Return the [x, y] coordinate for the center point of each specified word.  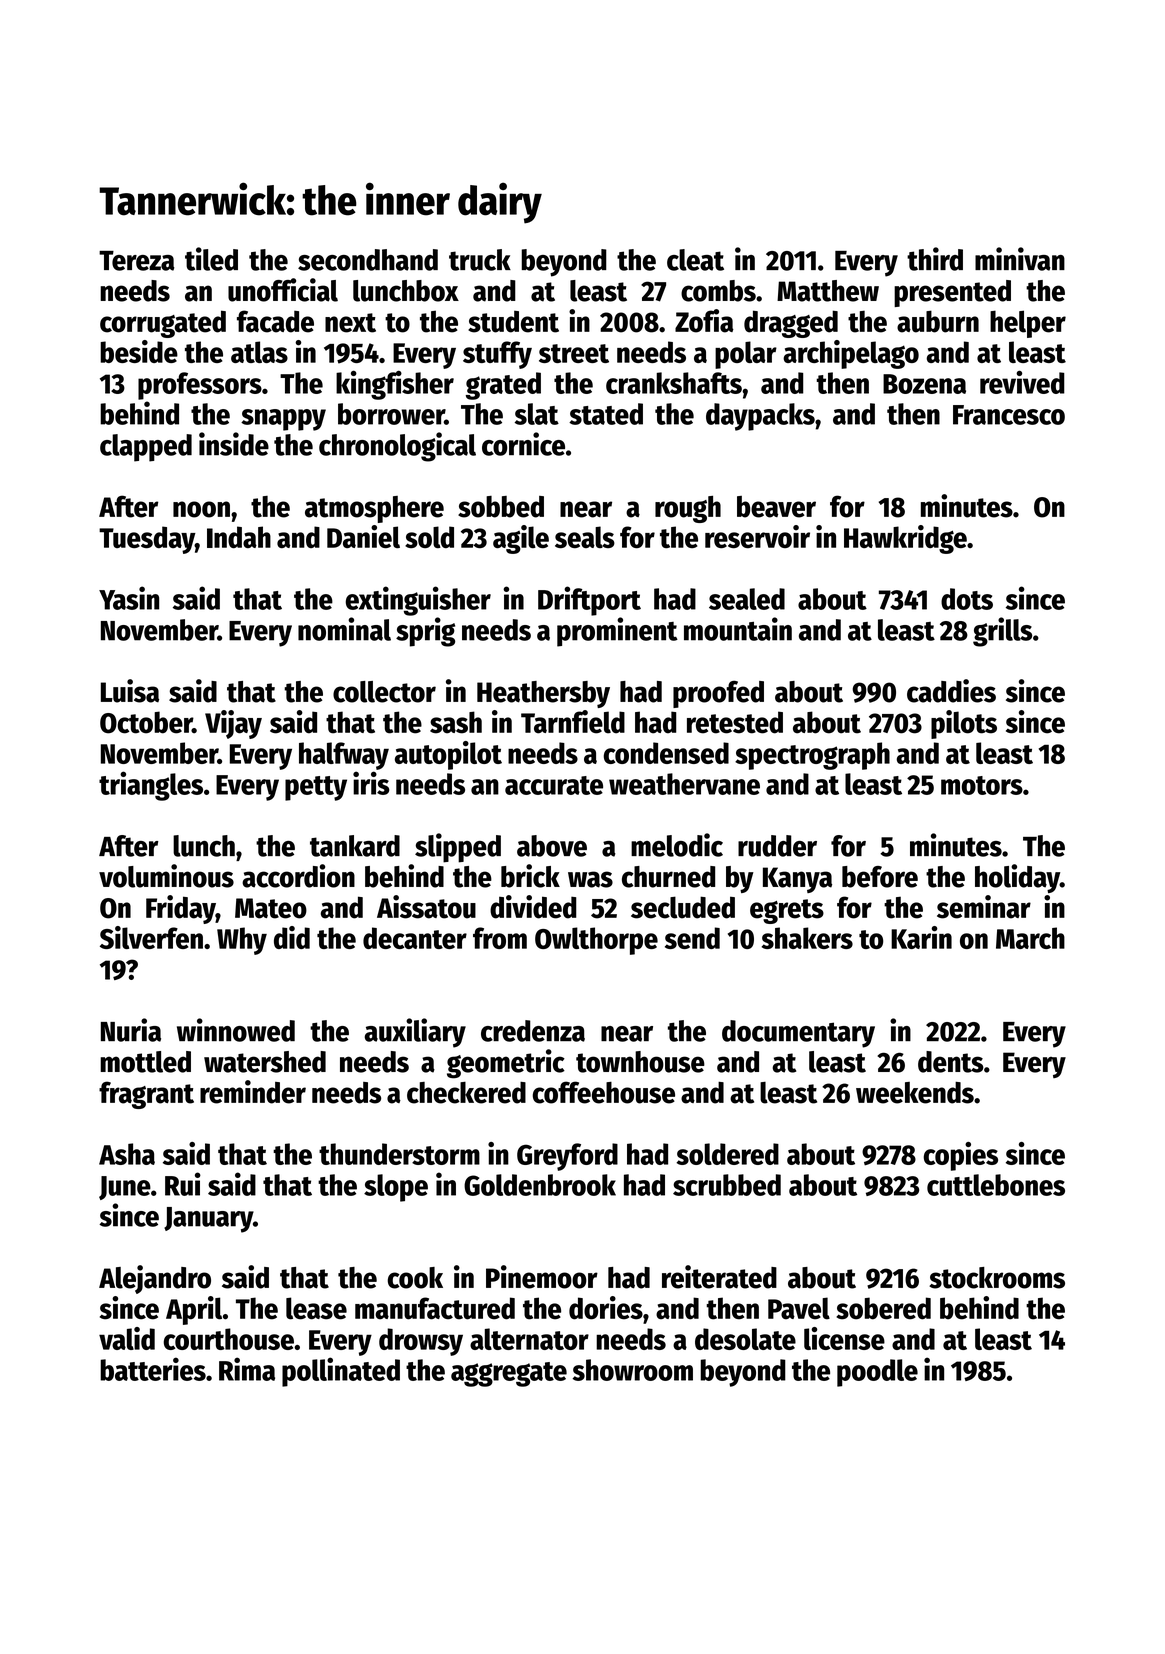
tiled [211, 259]
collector [384, 692]
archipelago [851, 354]
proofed [718, 694]
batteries [153, 1369]
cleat [695, 260]
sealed [747, 599]
